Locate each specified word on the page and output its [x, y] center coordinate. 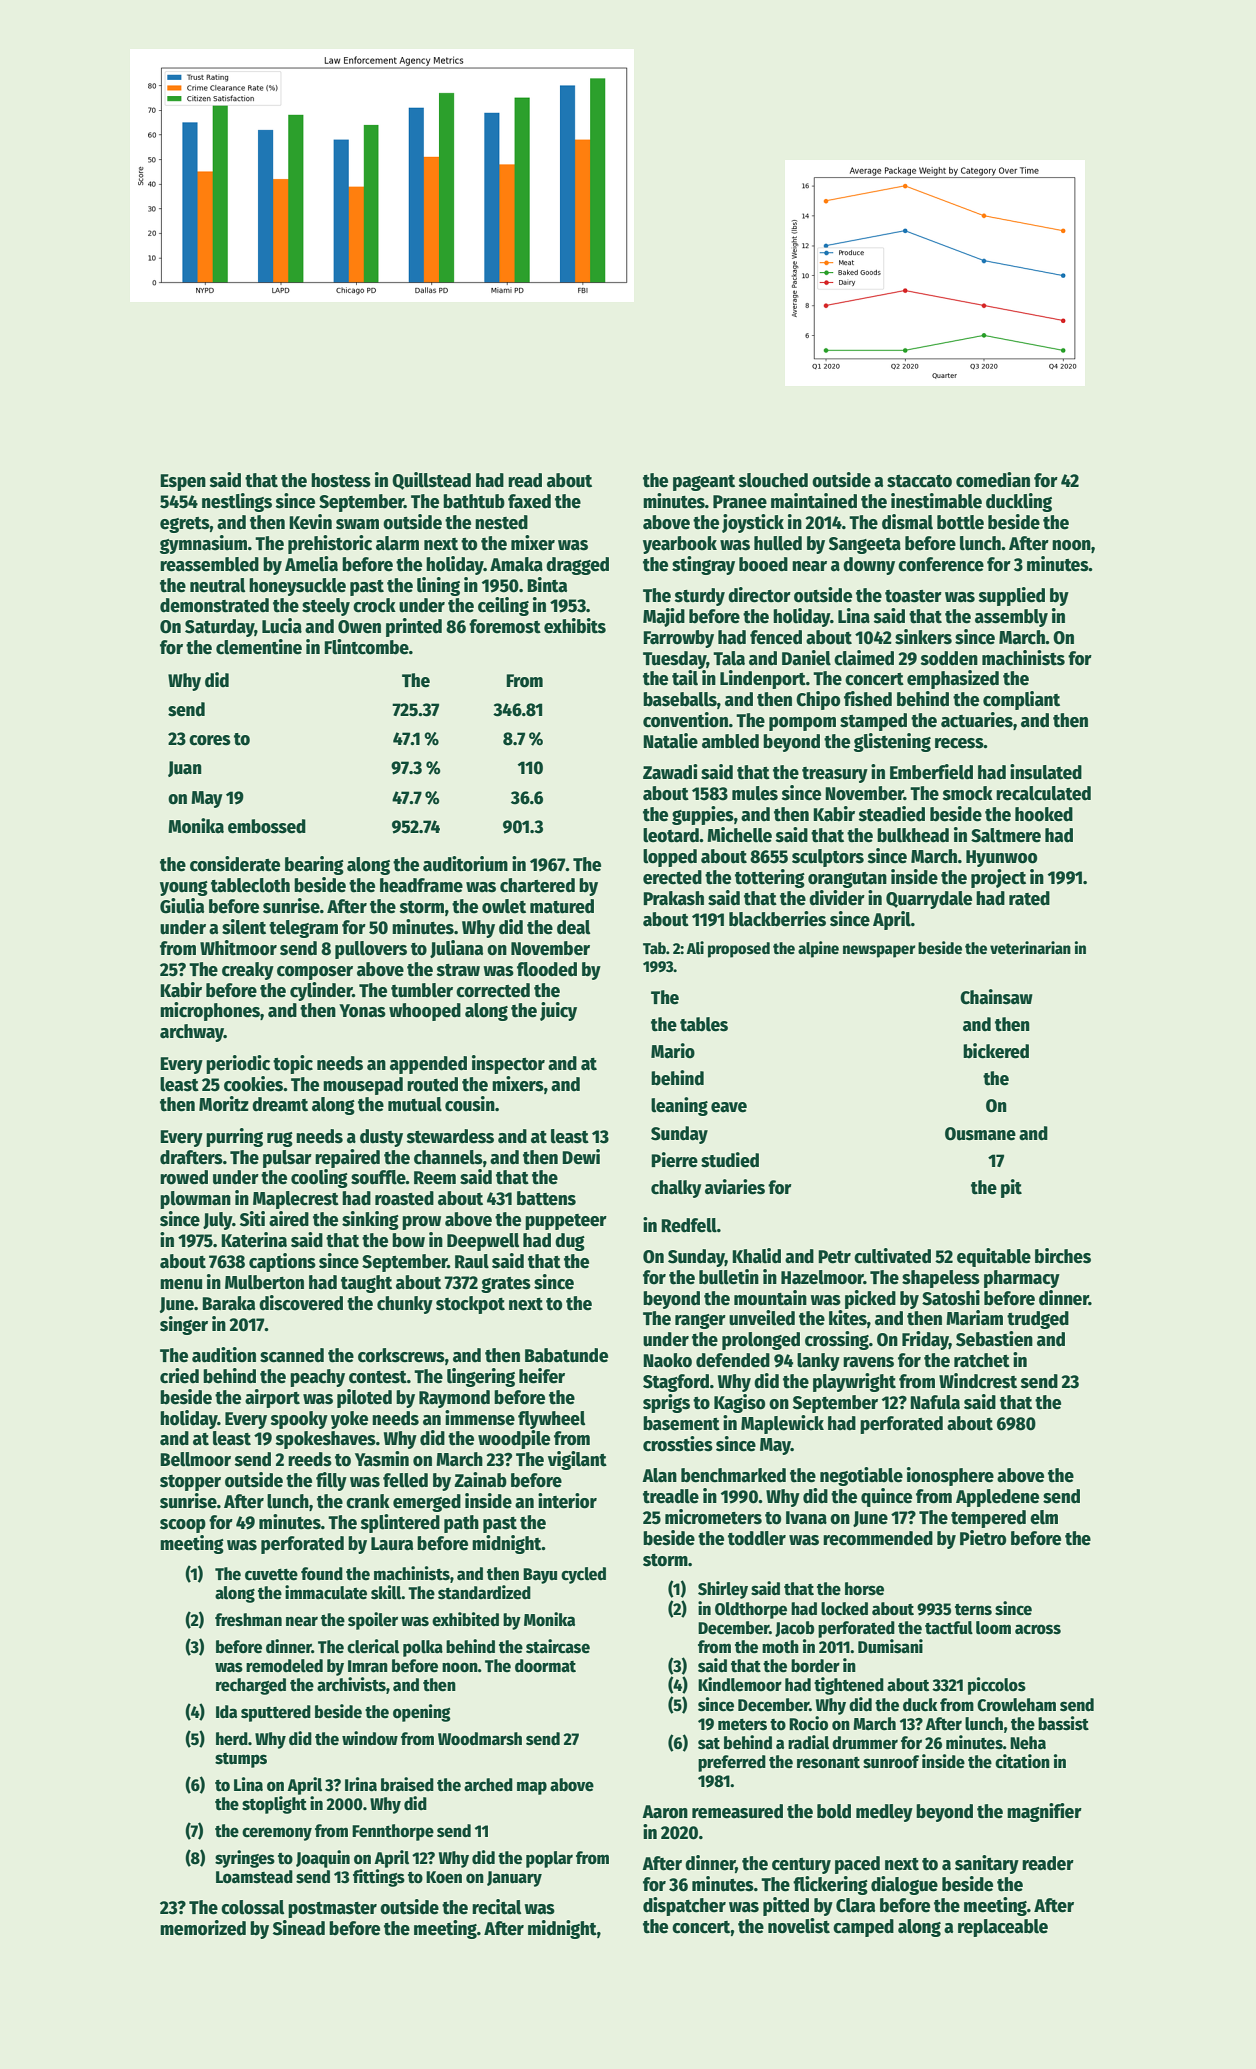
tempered [988, 1519]
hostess [341, 480]
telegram [303, 929]
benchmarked [733, 1475]
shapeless [941, 1279]
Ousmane [980, 1134]
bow [408, 1240]
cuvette [271, 1575]
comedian [993, 480]
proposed [739, 950]
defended [733, 1360]
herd [232, 1739]
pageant [704, 483]
